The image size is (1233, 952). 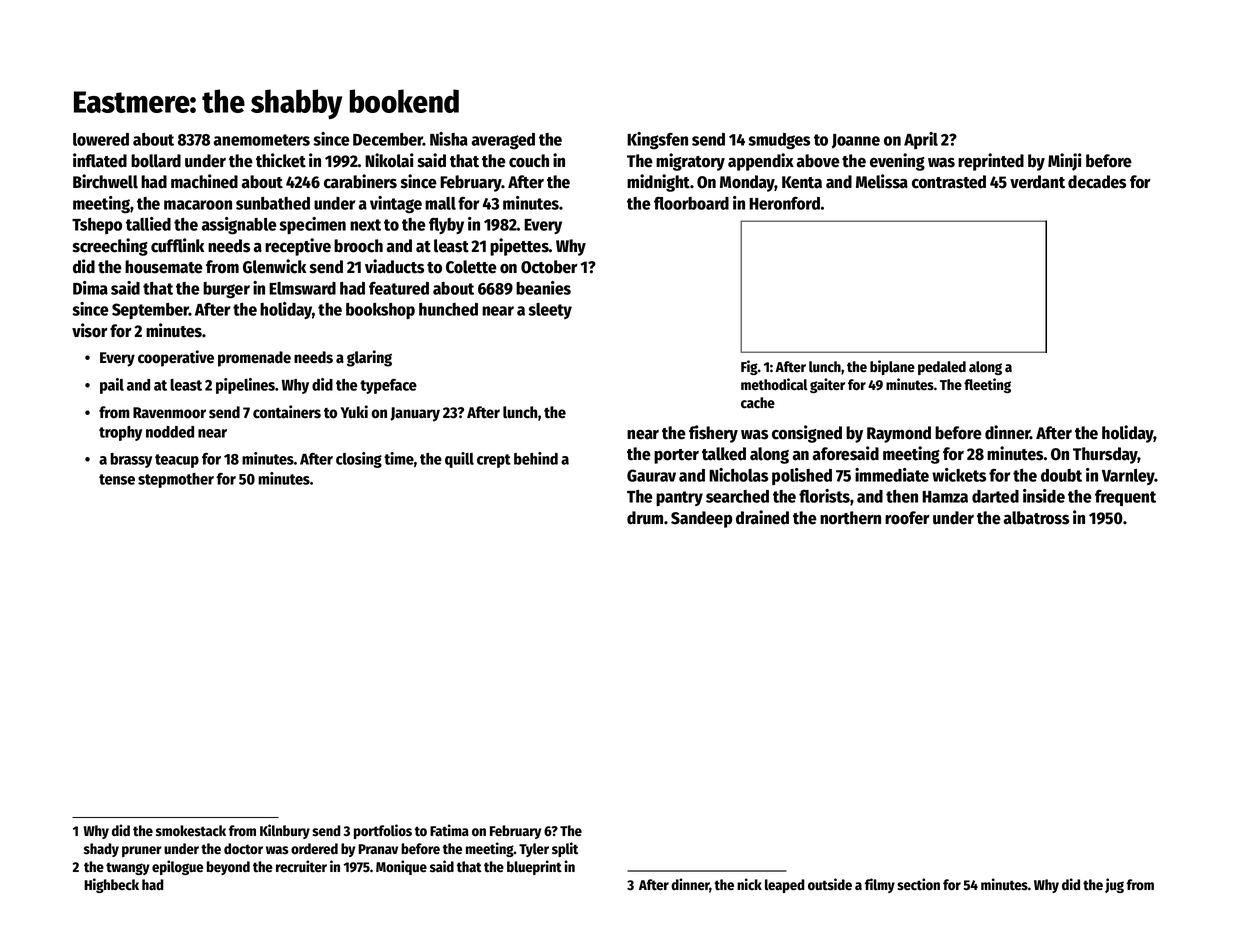 I want to click on drum, so click(x=645, y=518).
